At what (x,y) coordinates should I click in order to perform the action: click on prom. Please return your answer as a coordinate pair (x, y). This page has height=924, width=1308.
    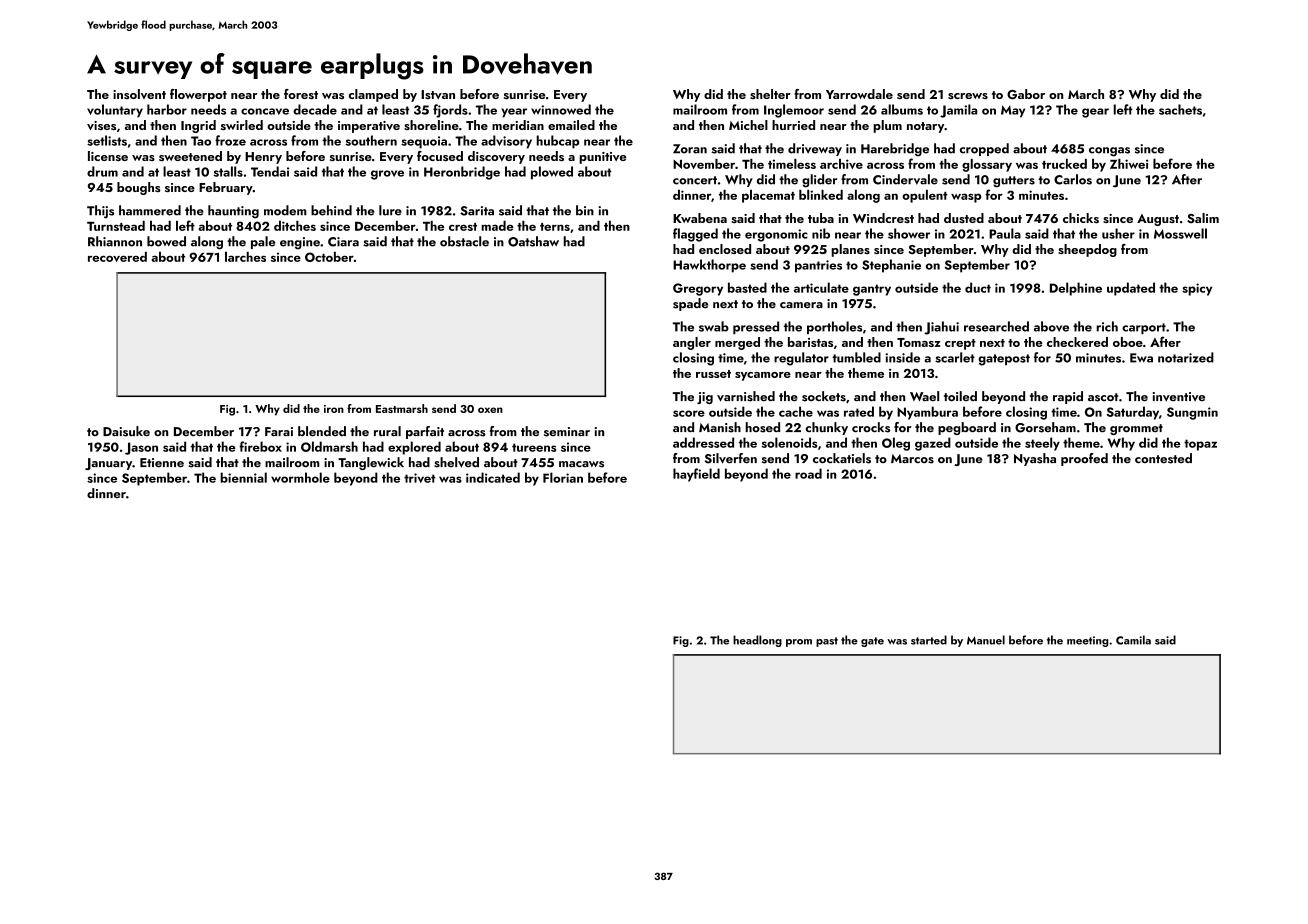
    Looking at the image, I should click on (799, 643).
